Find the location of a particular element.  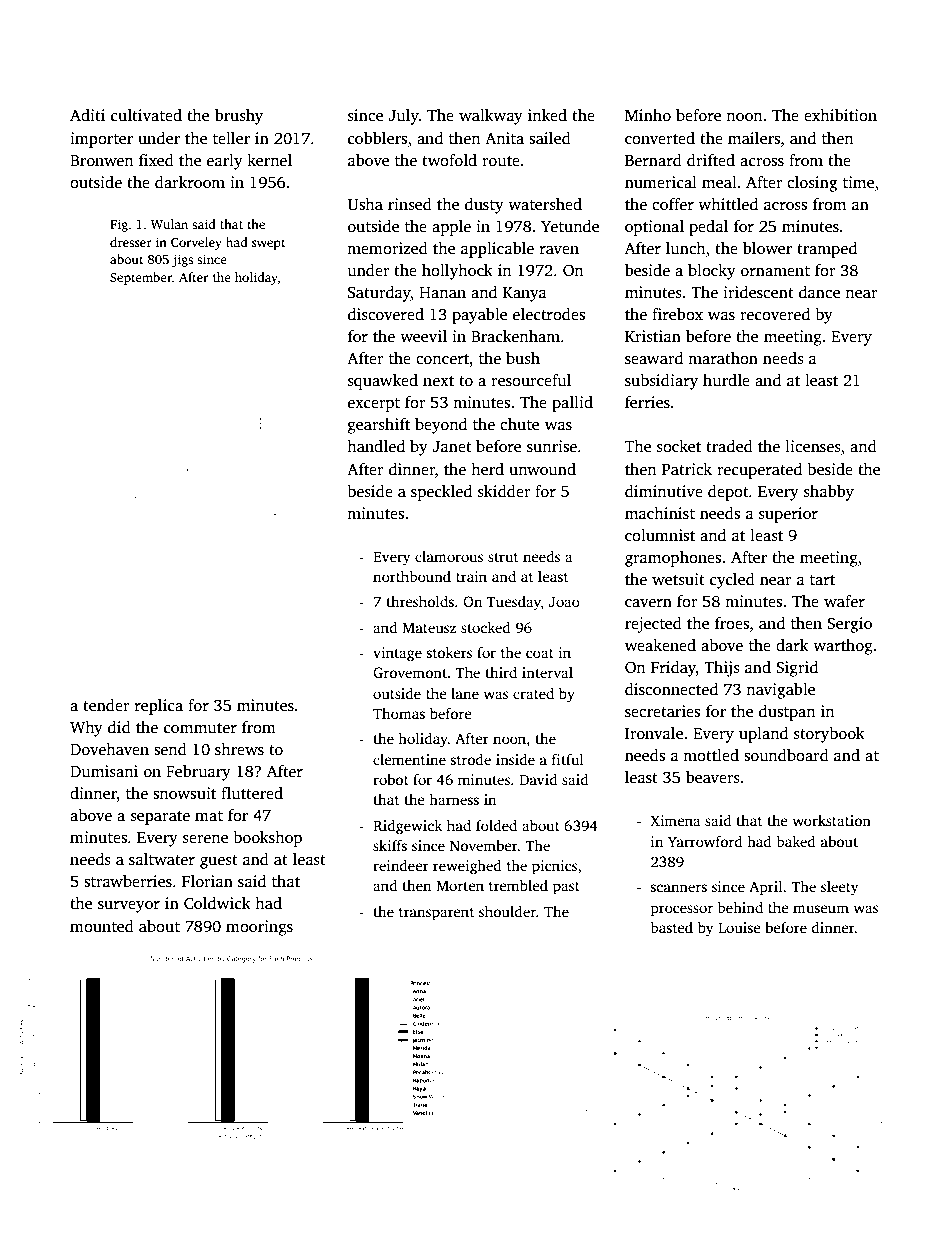

shrews is located at coordinates (239, 749).
